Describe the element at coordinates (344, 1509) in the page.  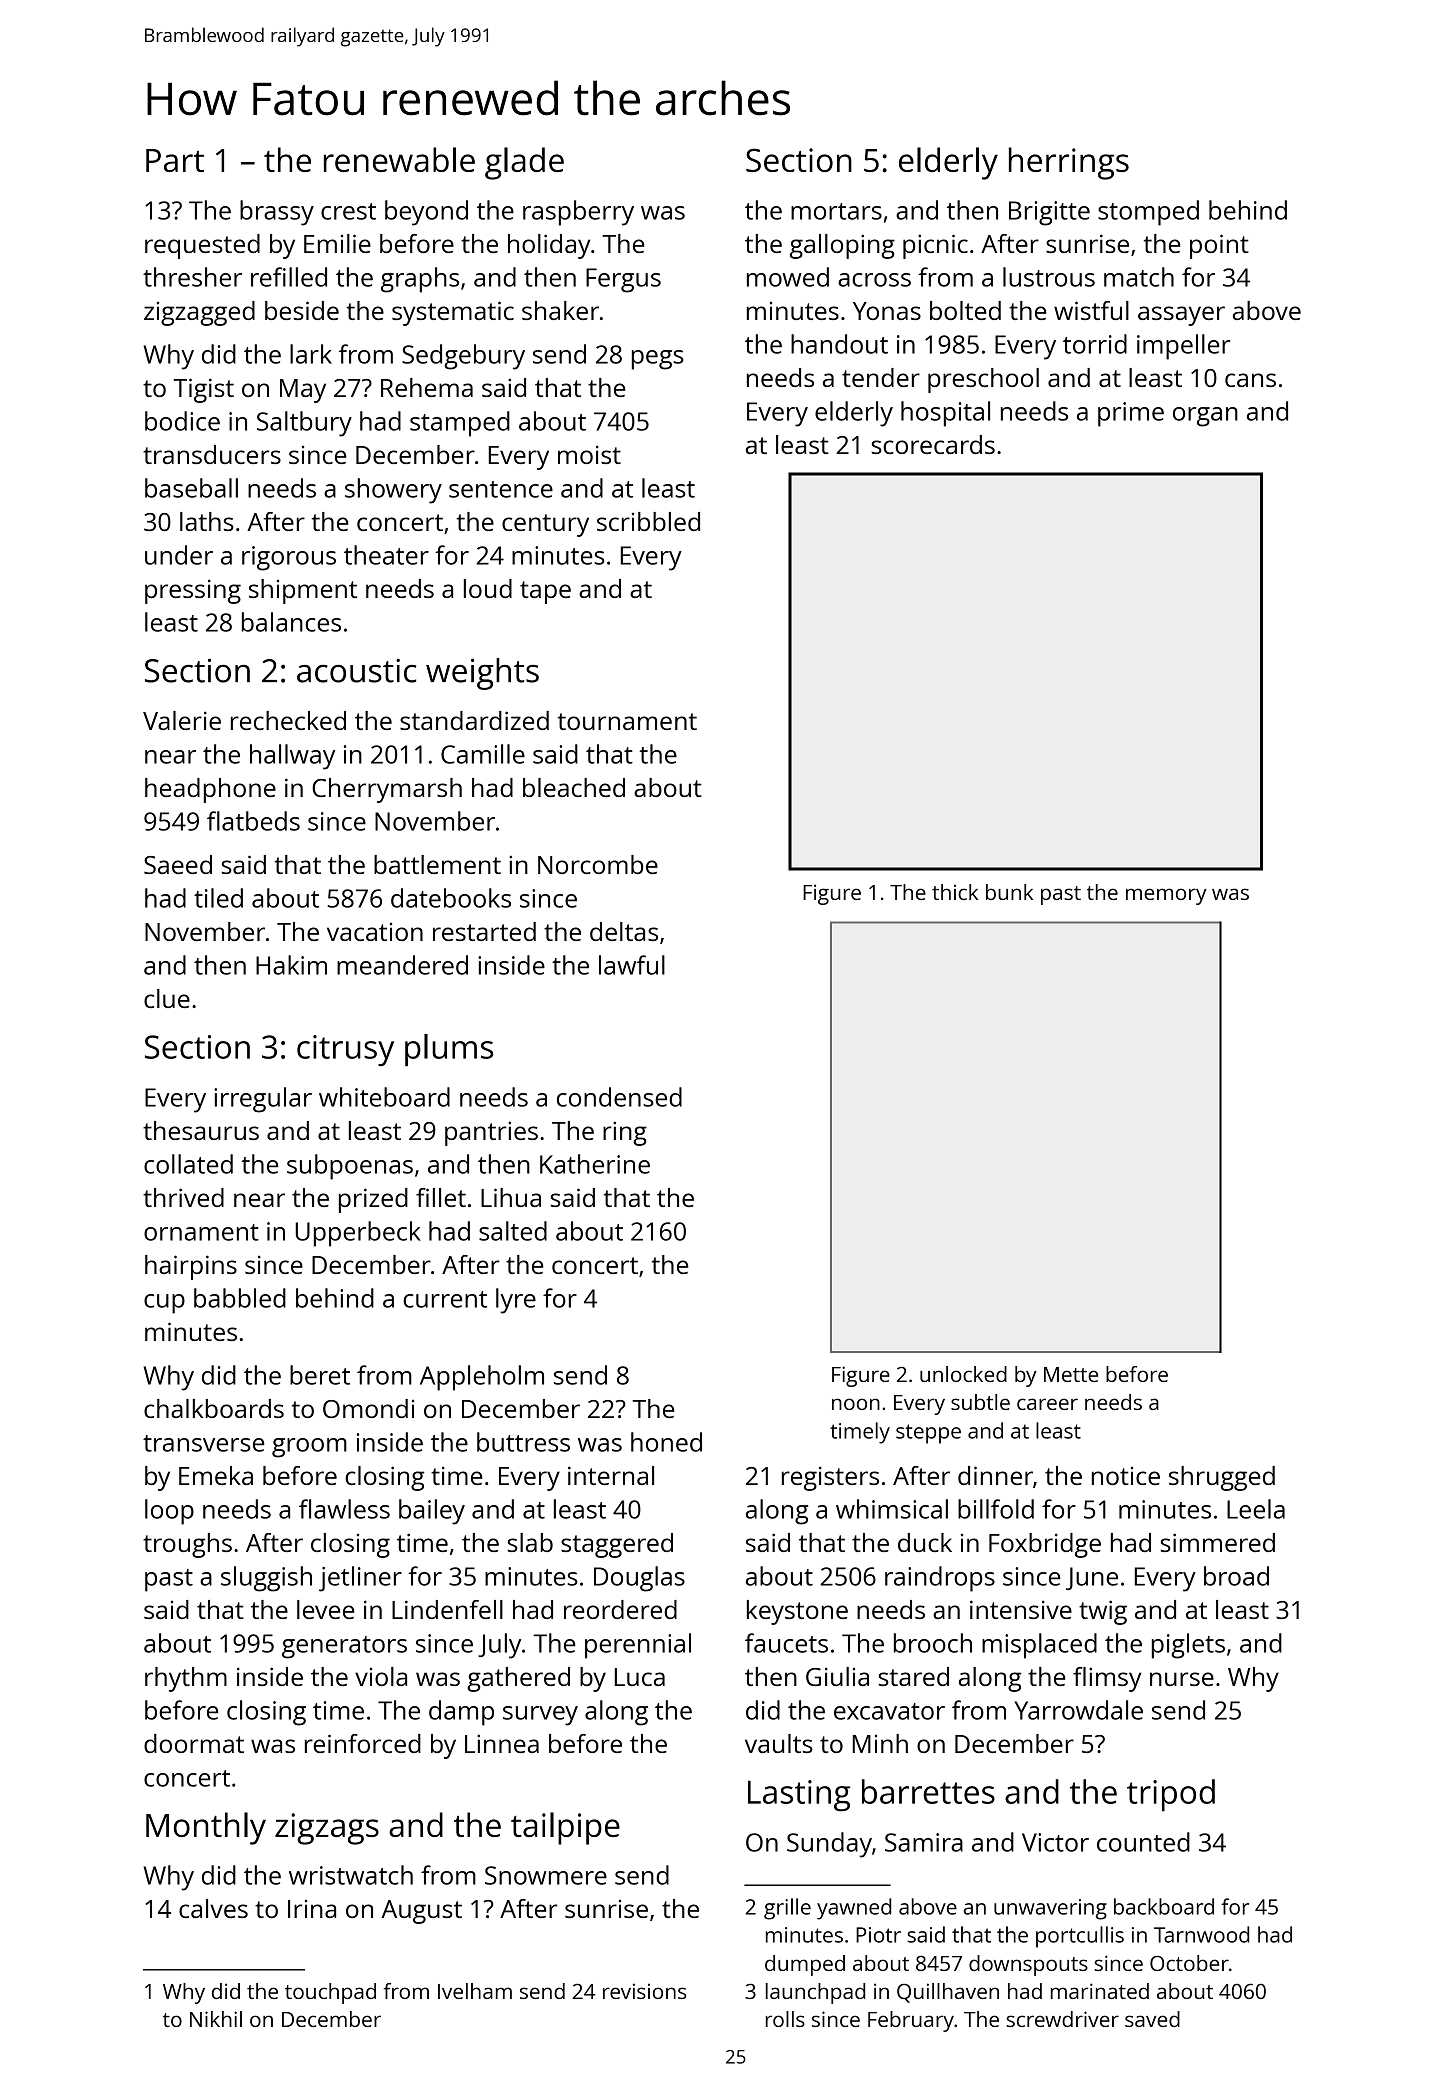
I see `flawless` at that location.
